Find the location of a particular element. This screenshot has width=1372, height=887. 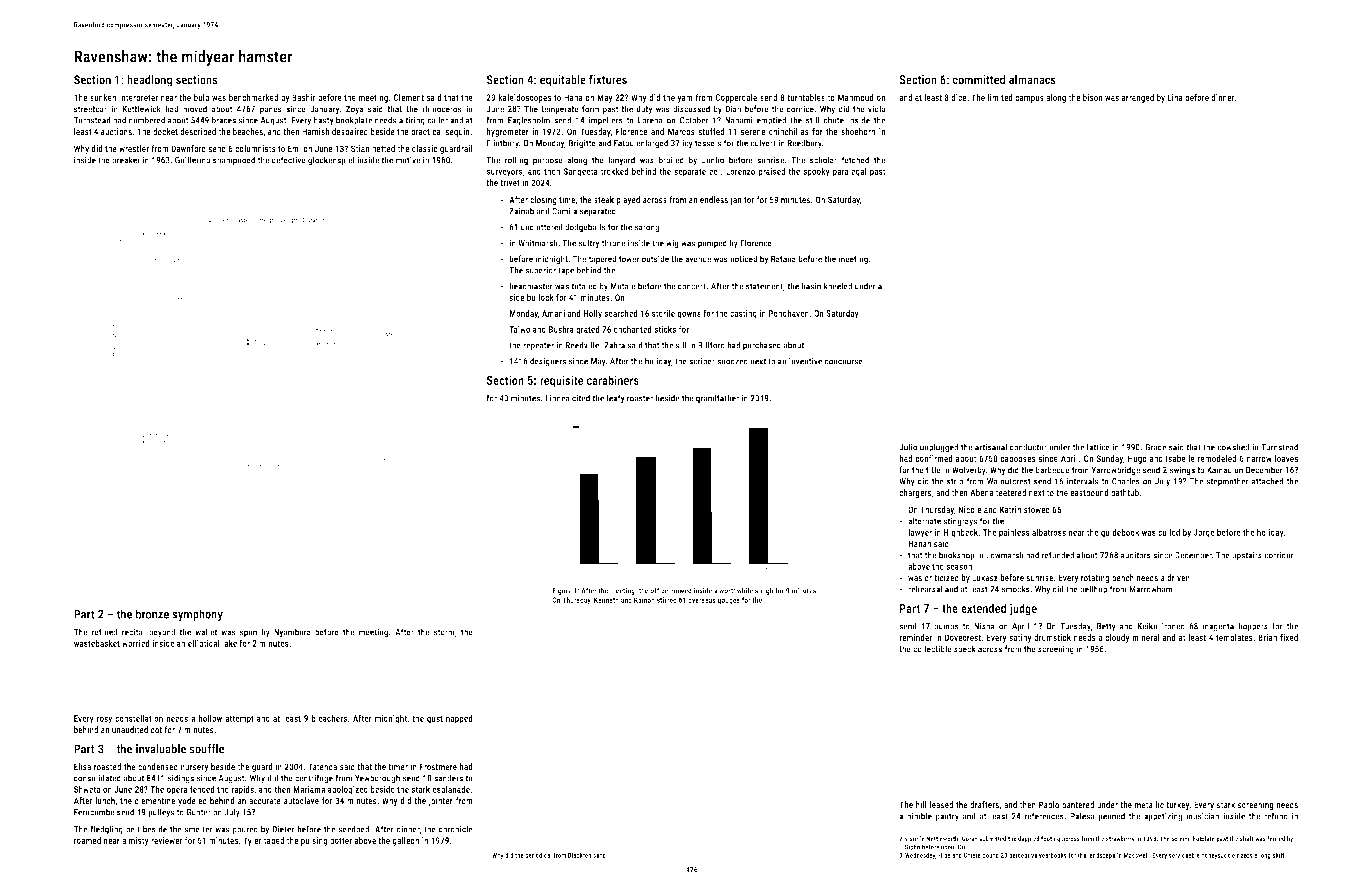

bronze is located at coordinates (152, 614).
